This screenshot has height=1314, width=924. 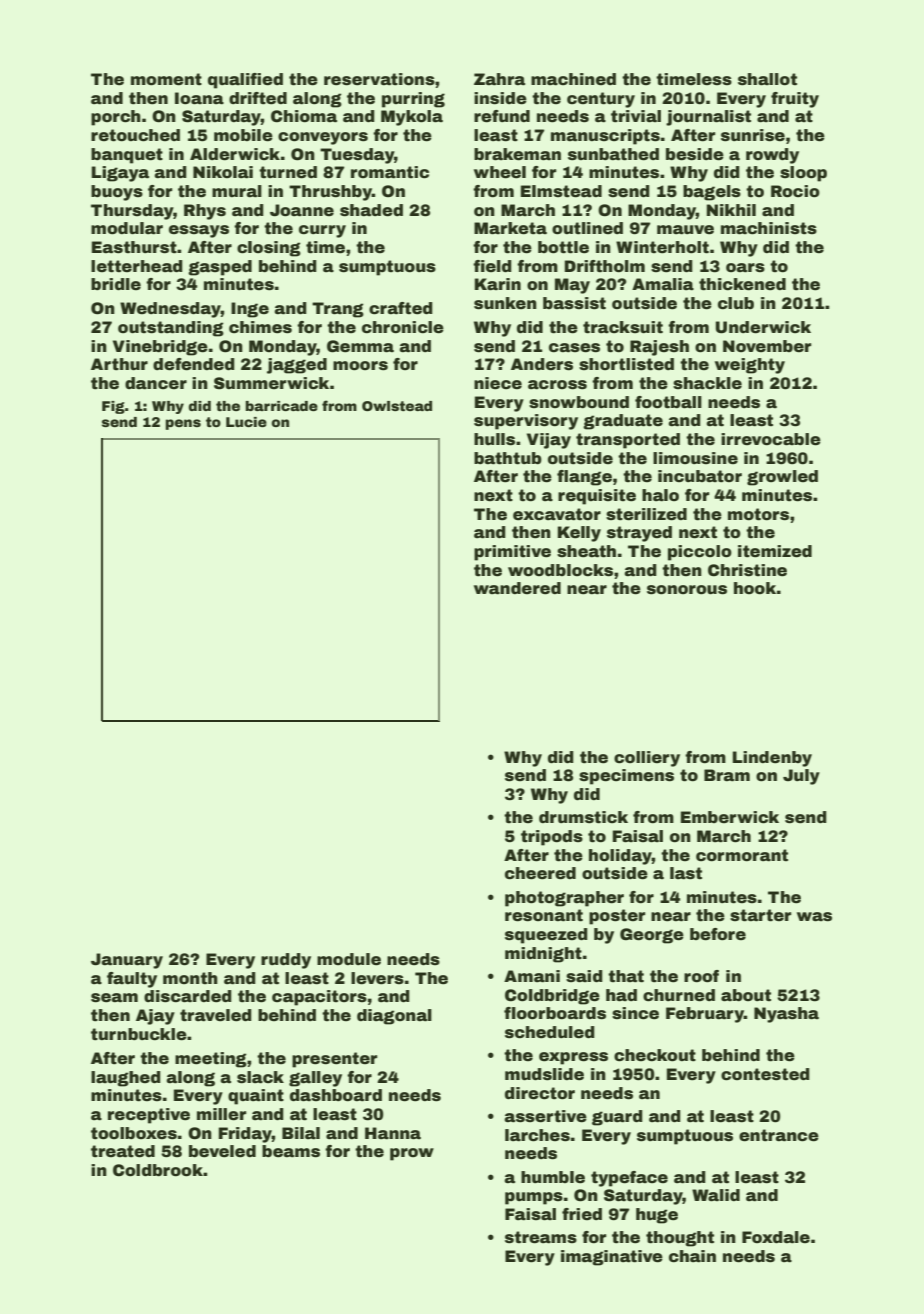 I want to click on drumstick, so click(x=583, y=817).
